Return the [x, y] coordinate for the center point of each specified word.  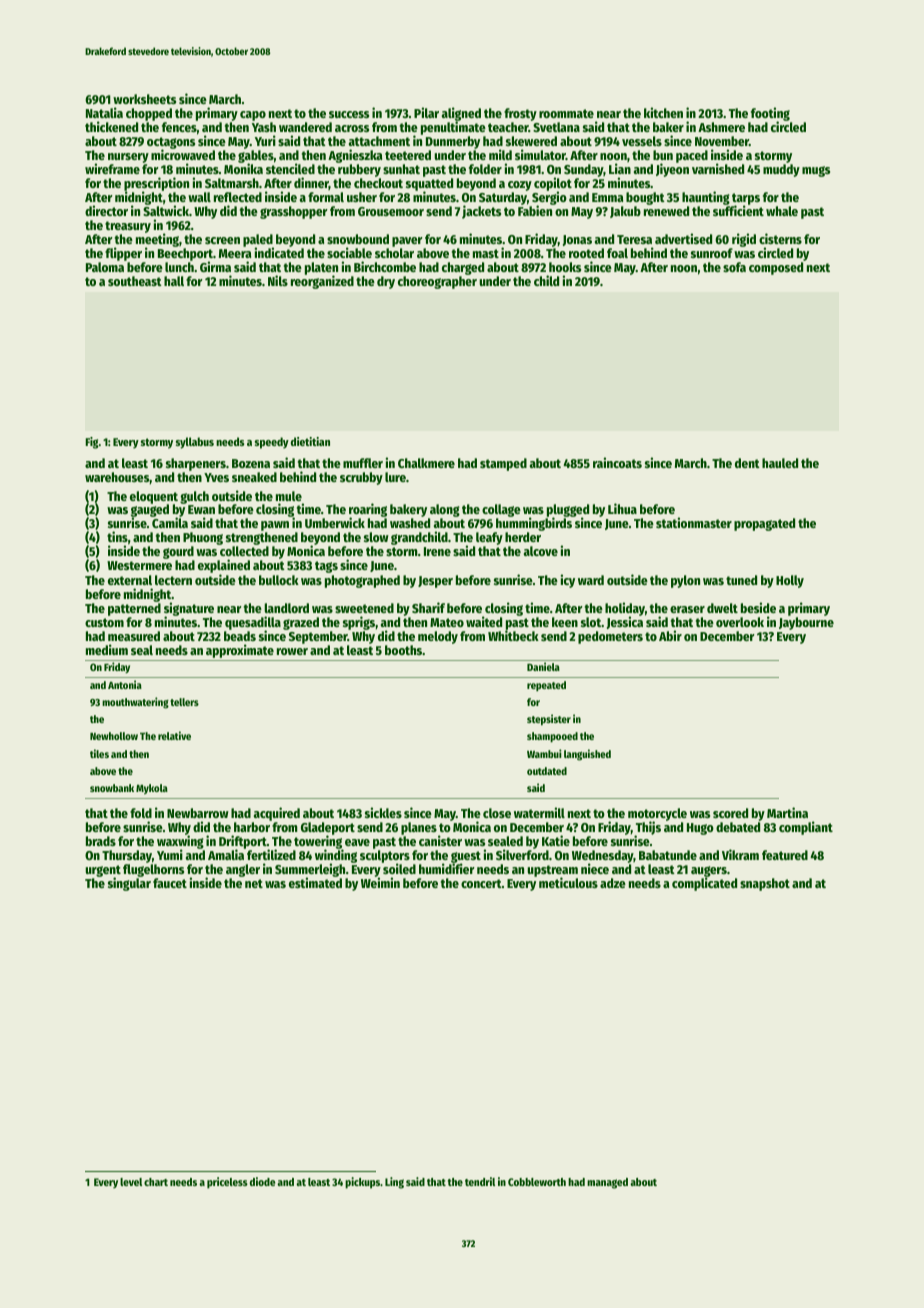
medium [107, 649]
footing [770, 114]
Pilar [426, 112]
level [131, 1182]
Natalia [104, 112]
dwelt [722, 608]
